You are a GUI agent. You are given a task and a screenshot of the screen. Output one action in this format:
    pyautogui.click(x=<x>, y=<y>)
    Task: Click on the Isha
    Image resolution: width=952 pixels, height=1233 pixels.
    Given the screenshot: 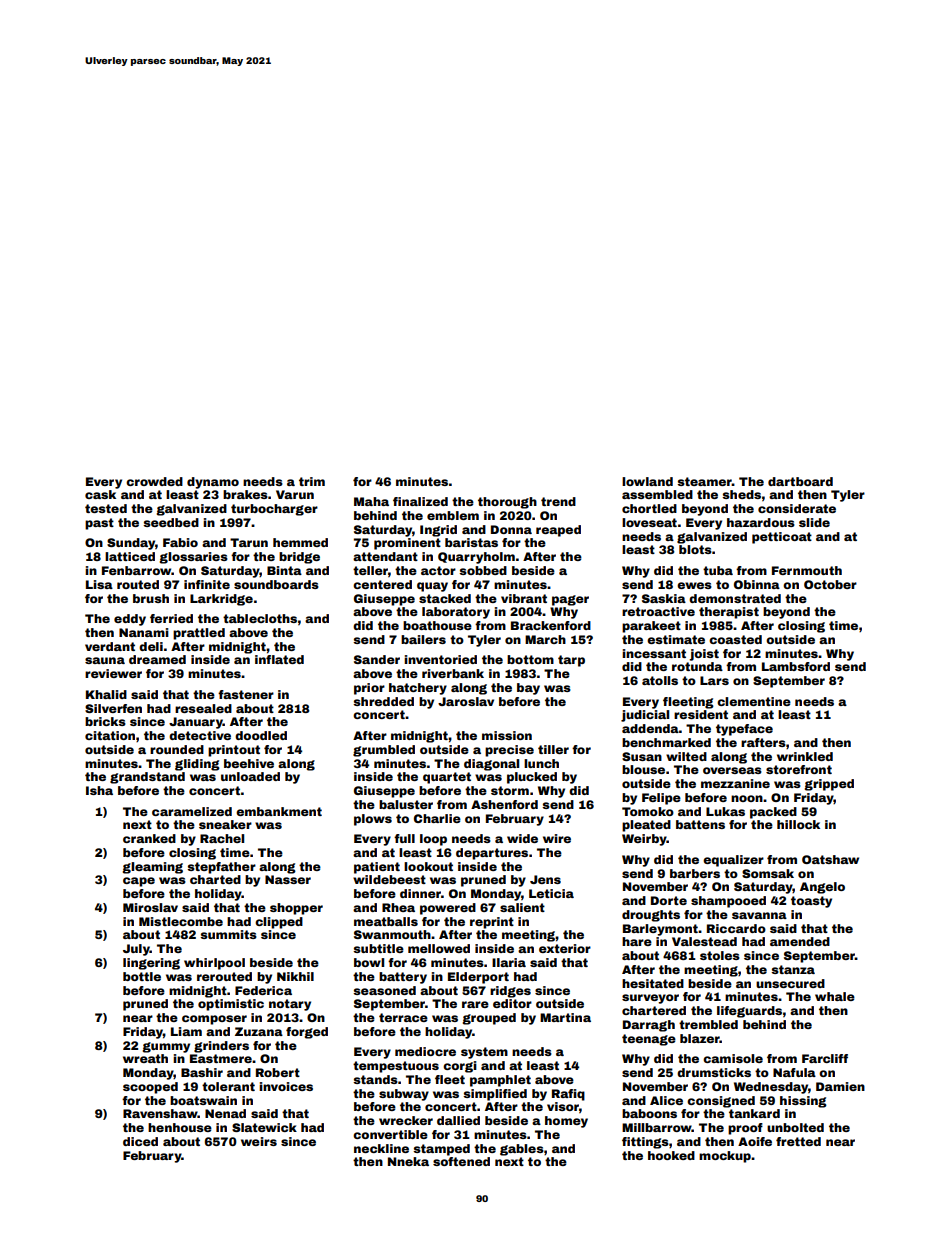 What is the action you would take?
    pyautogui.click(x=99, y=790)
